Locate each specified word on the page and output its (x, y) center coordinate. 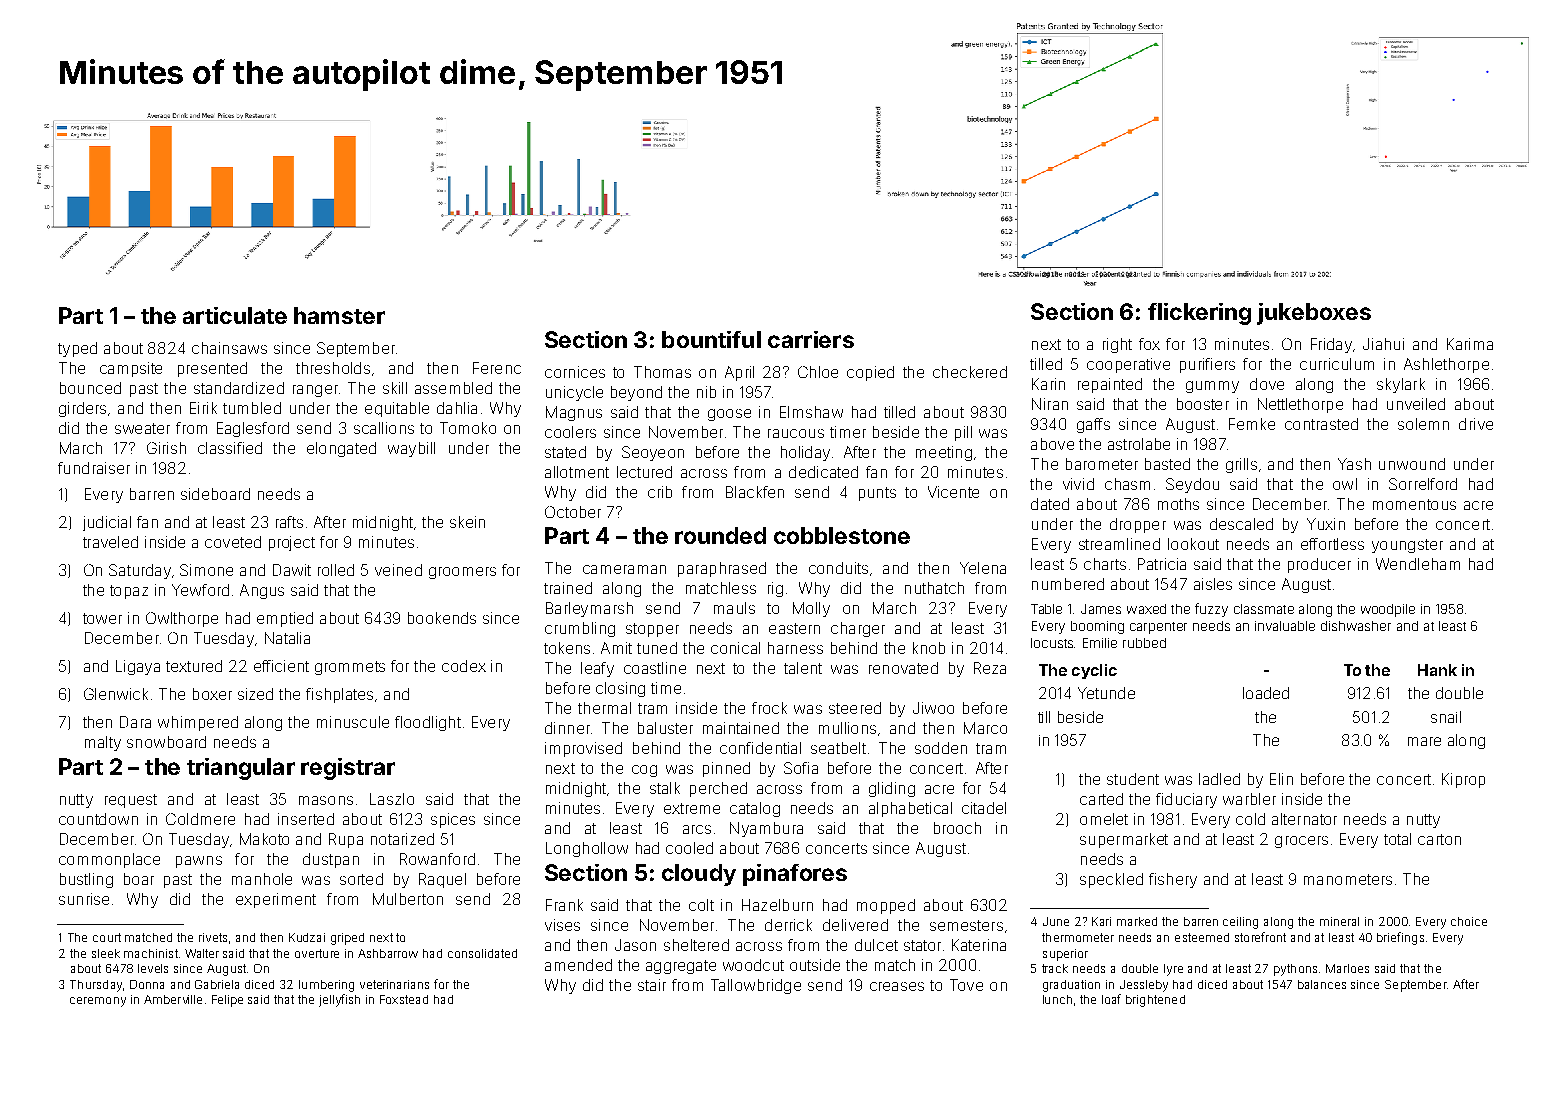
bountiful (711, 339)
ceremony (98, 1002)
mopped (886, 906)
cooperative (1128, 365)
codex (464, 666)
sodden (941, 748)
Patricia (1162, 564)
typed (77, 349)
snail (1446, 717)
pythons (1295, 970)
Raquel (442, 880)
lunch (1057, 999)
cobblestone (842, 535)
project (292, 543)
